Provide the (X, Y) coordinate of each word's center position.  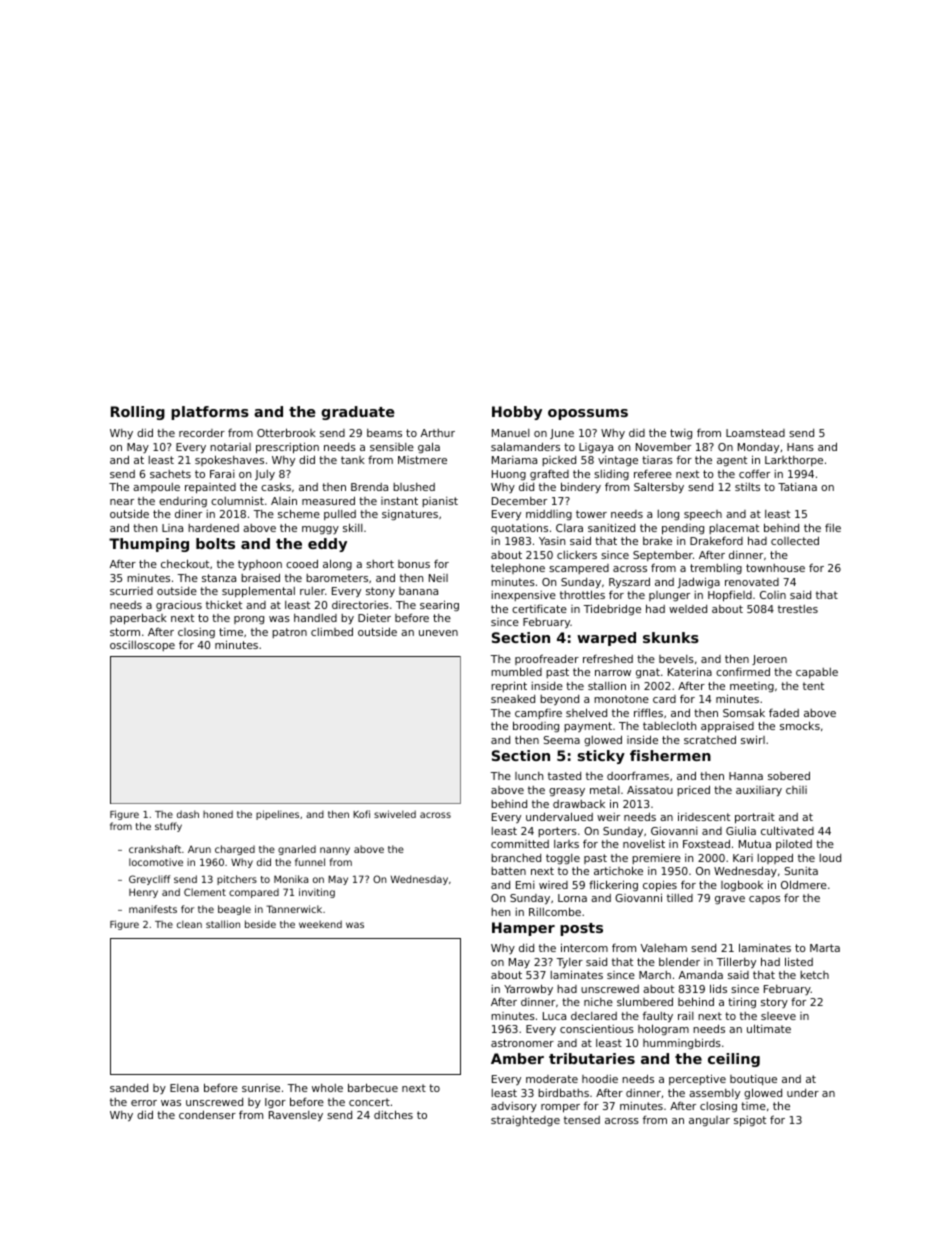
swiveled (395, 814)
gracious (179, 606)
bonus (414, 564)
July (265, 475)
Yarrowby (528, 990)
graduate (358, 413)
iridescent (704, 816)
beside (260, 924)
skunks (671, 637)
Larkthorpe (794, 461)
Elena (184, 1088)
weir (608, 817)
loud (830, 858)
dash (188, 814)
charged (235, 850)
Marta (825, 948)
